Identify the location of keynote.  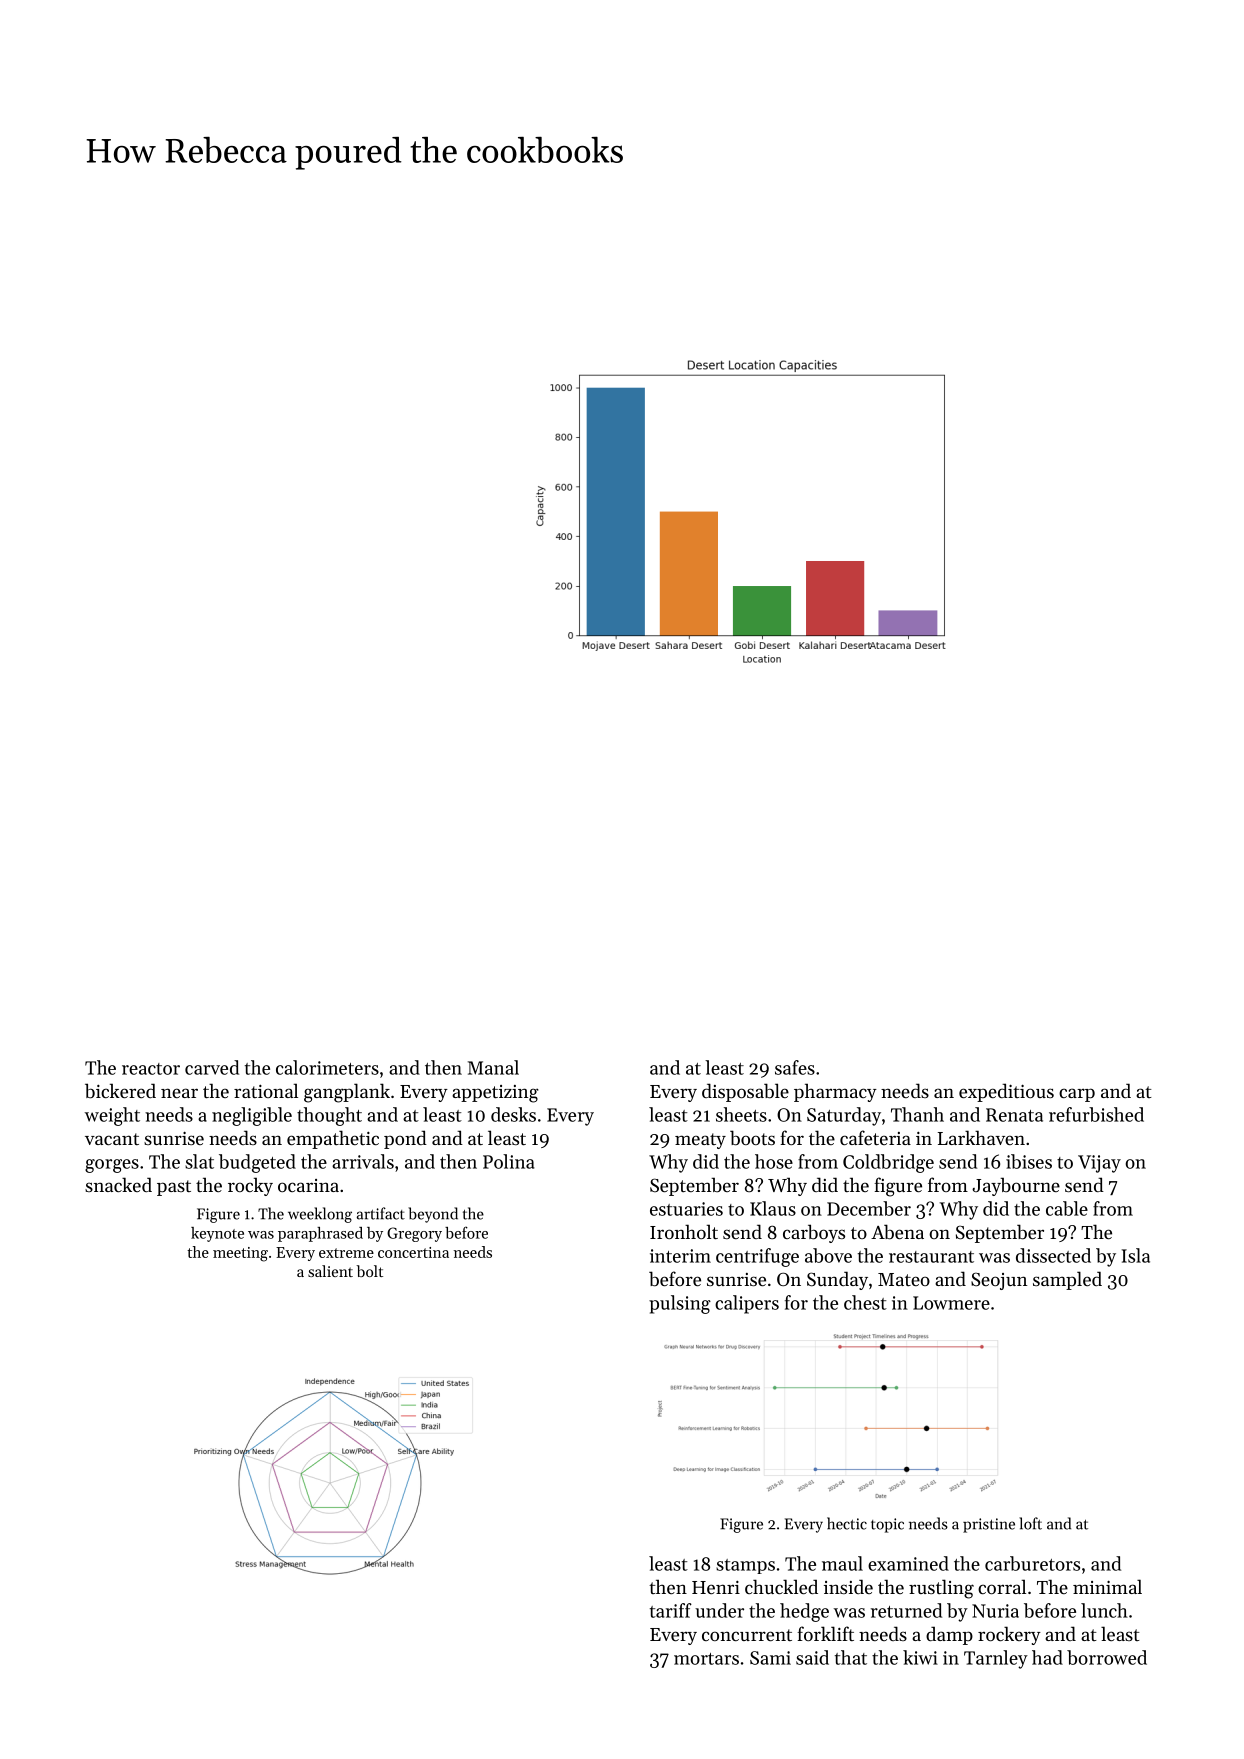
(217, 1234).
